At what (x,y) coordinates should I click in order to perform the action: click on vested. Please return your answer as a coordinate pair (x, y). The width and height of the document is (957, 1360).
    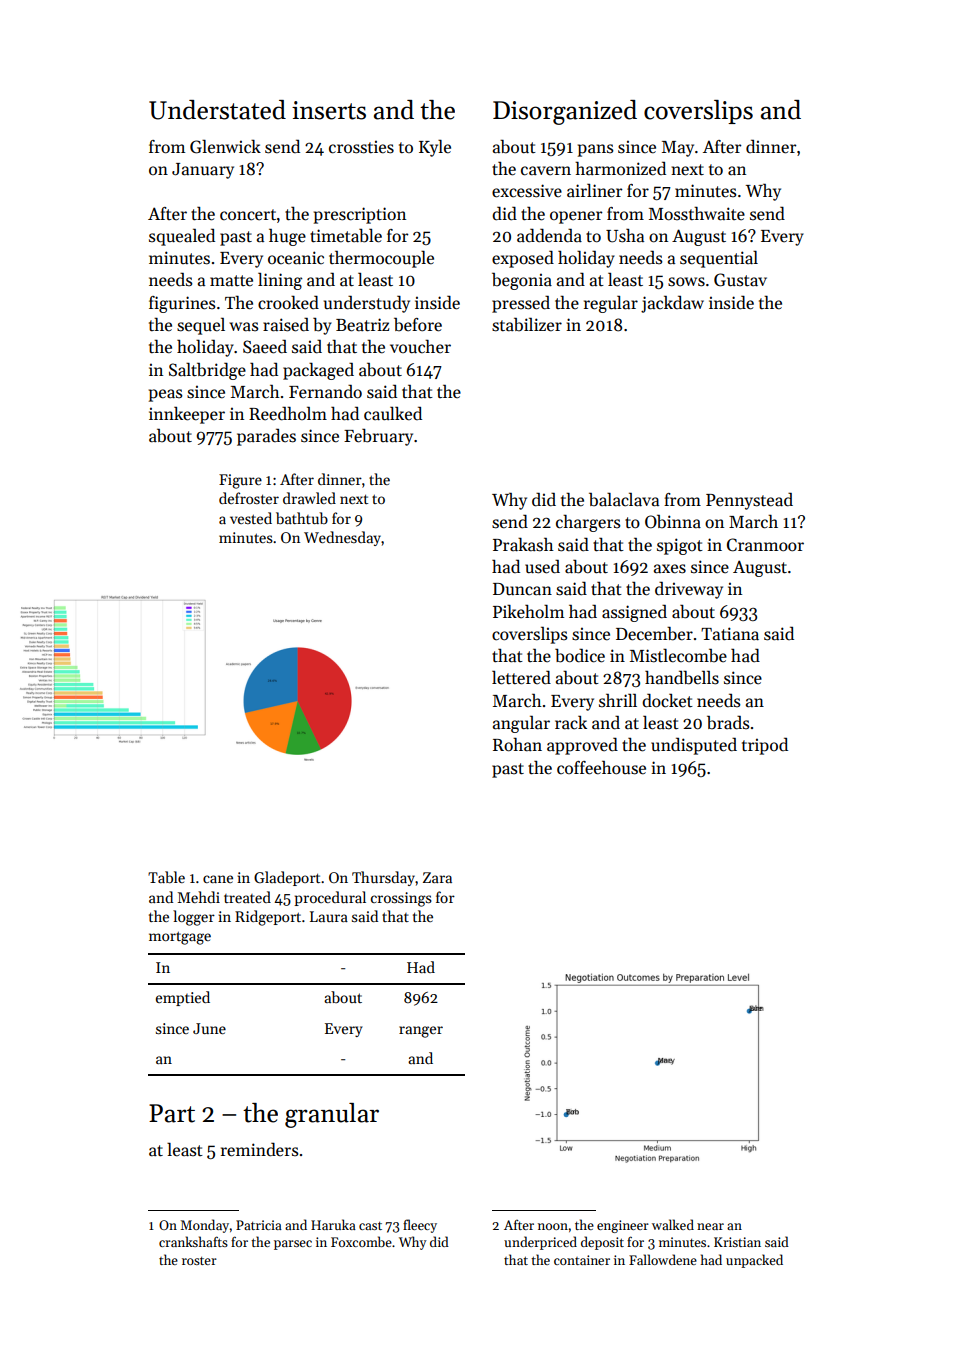
    Looking at the image, I should click on (251, 518).
